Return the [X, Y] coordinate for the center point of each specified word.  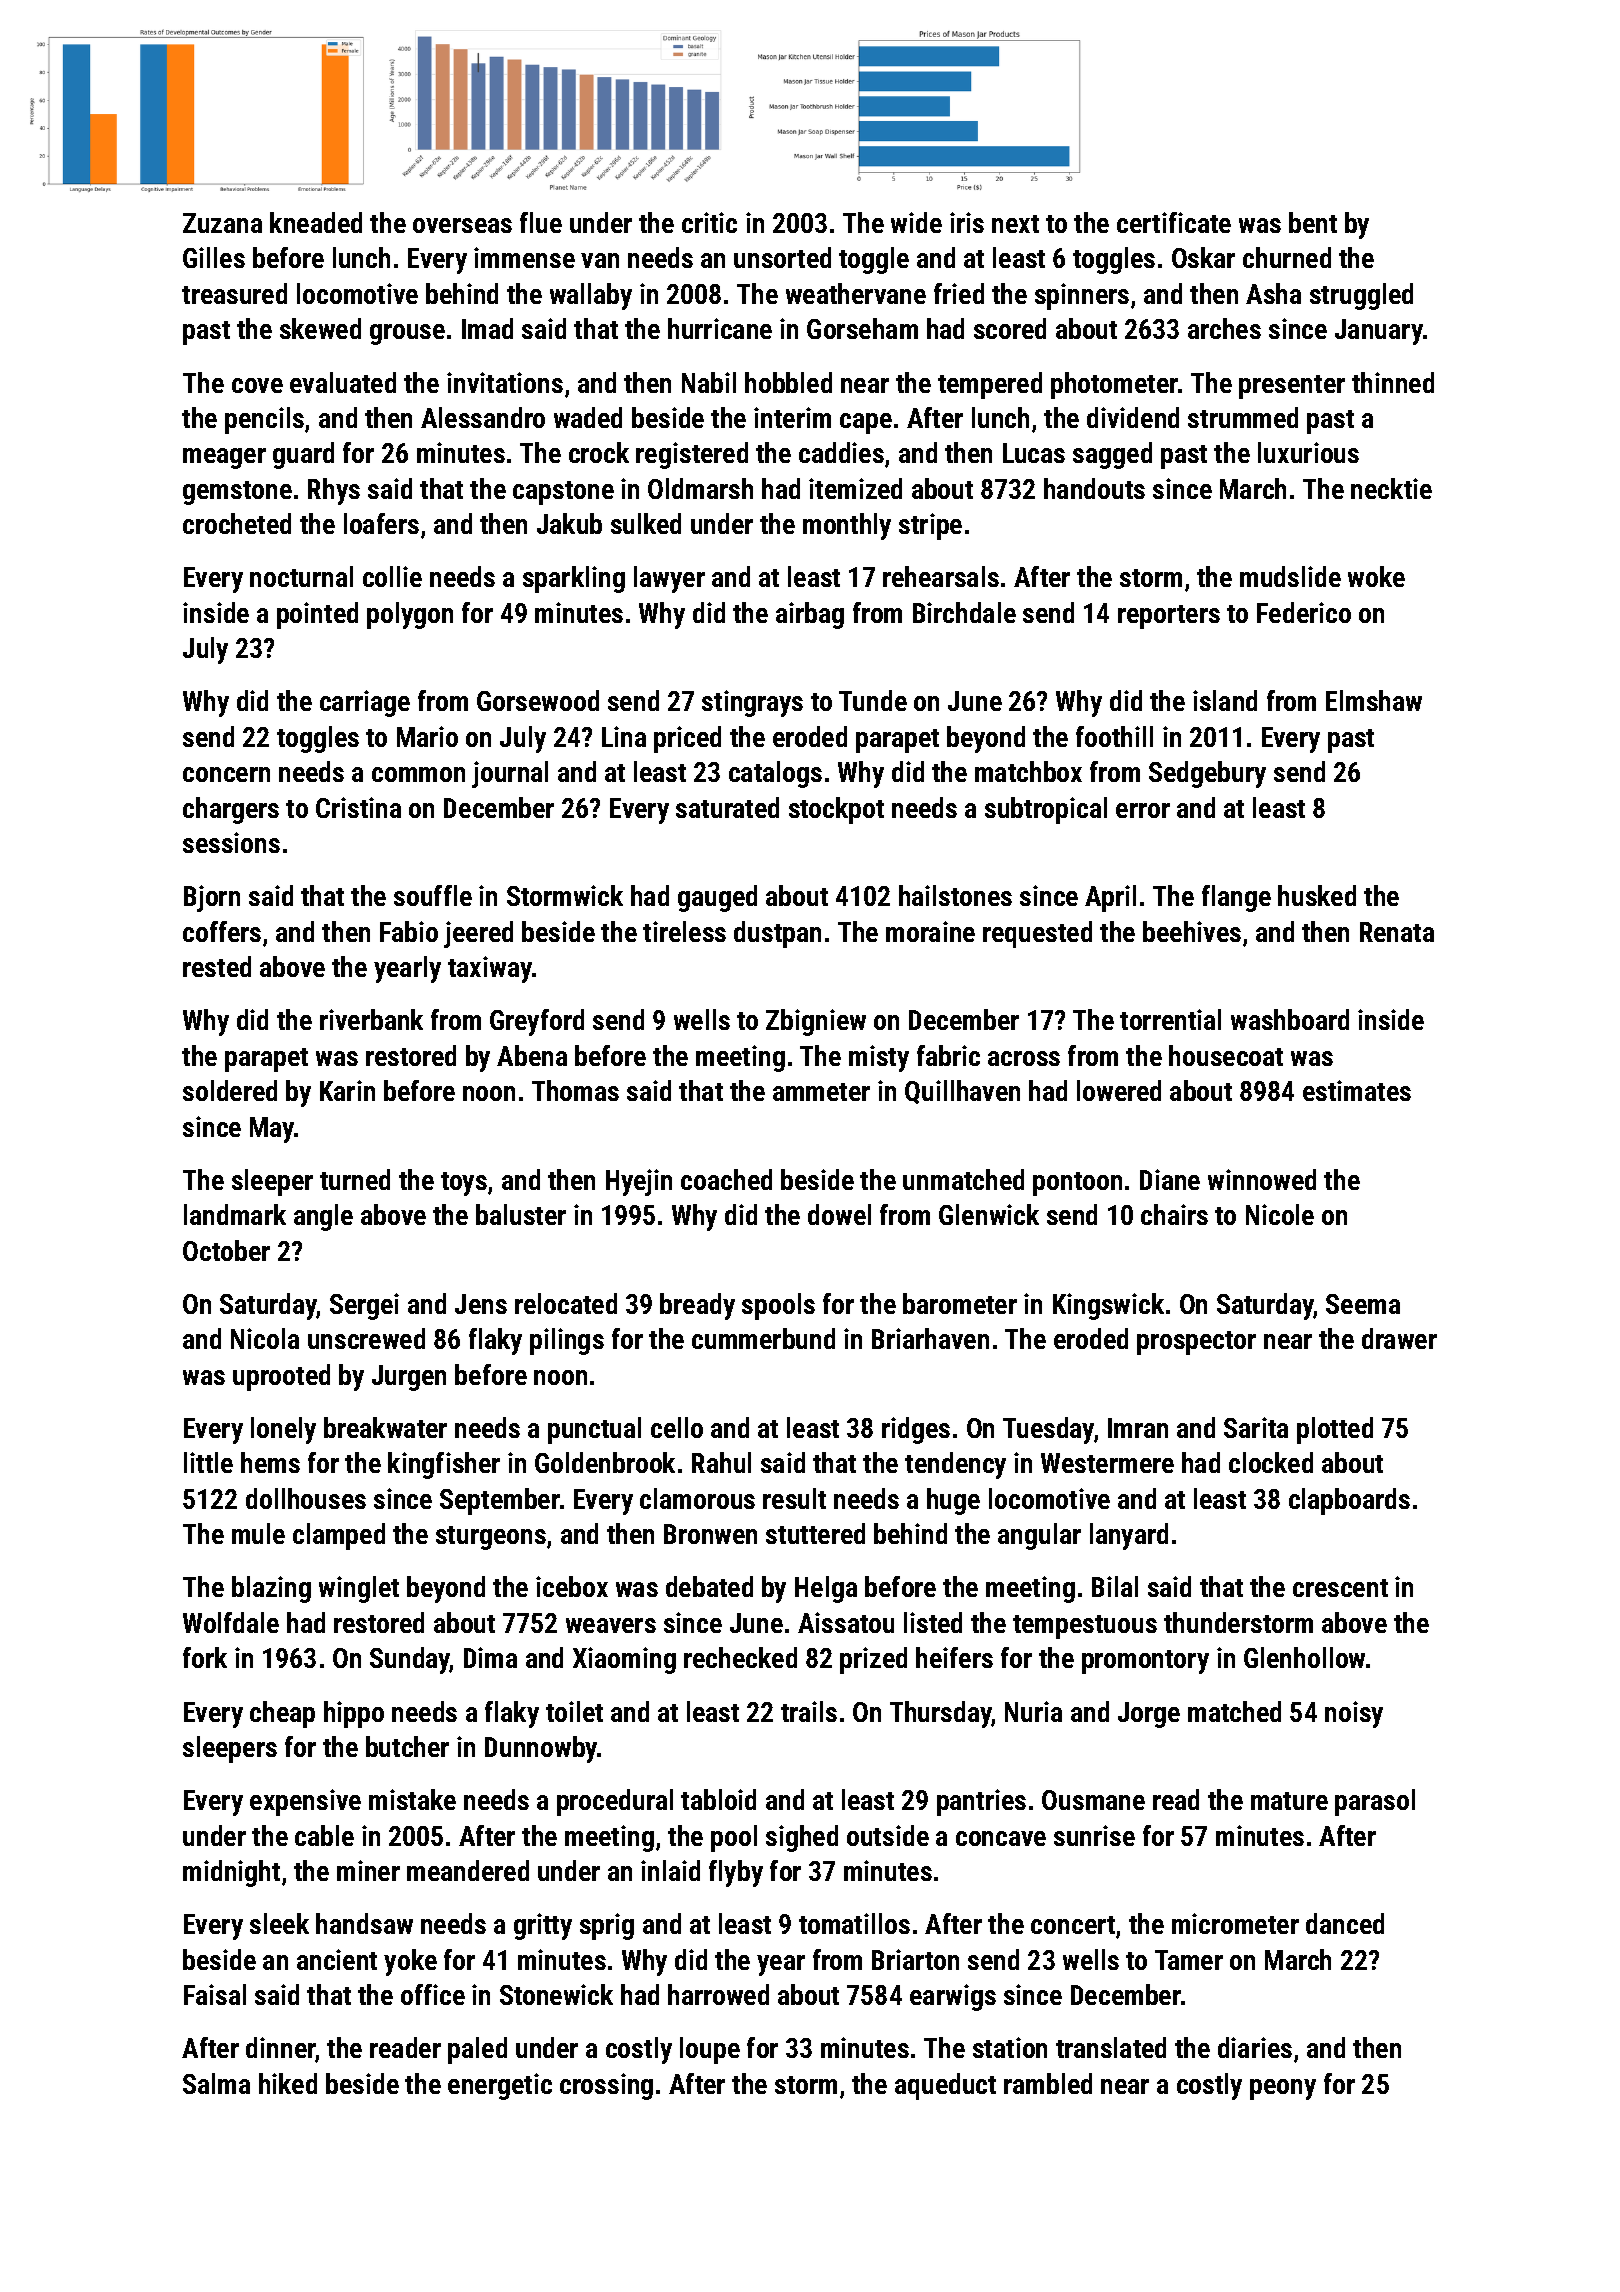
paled [477, 2050]
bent [1313, 222]
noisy [1354, 1714]
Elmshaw [1374, 700]
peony [1283, 2089]
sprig [607, 1926]
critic [709, 222]
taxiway [490, 969]
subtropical [1046, 810]
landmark [235, 1214]
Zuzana [222, 223]
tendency [955, 1465]
